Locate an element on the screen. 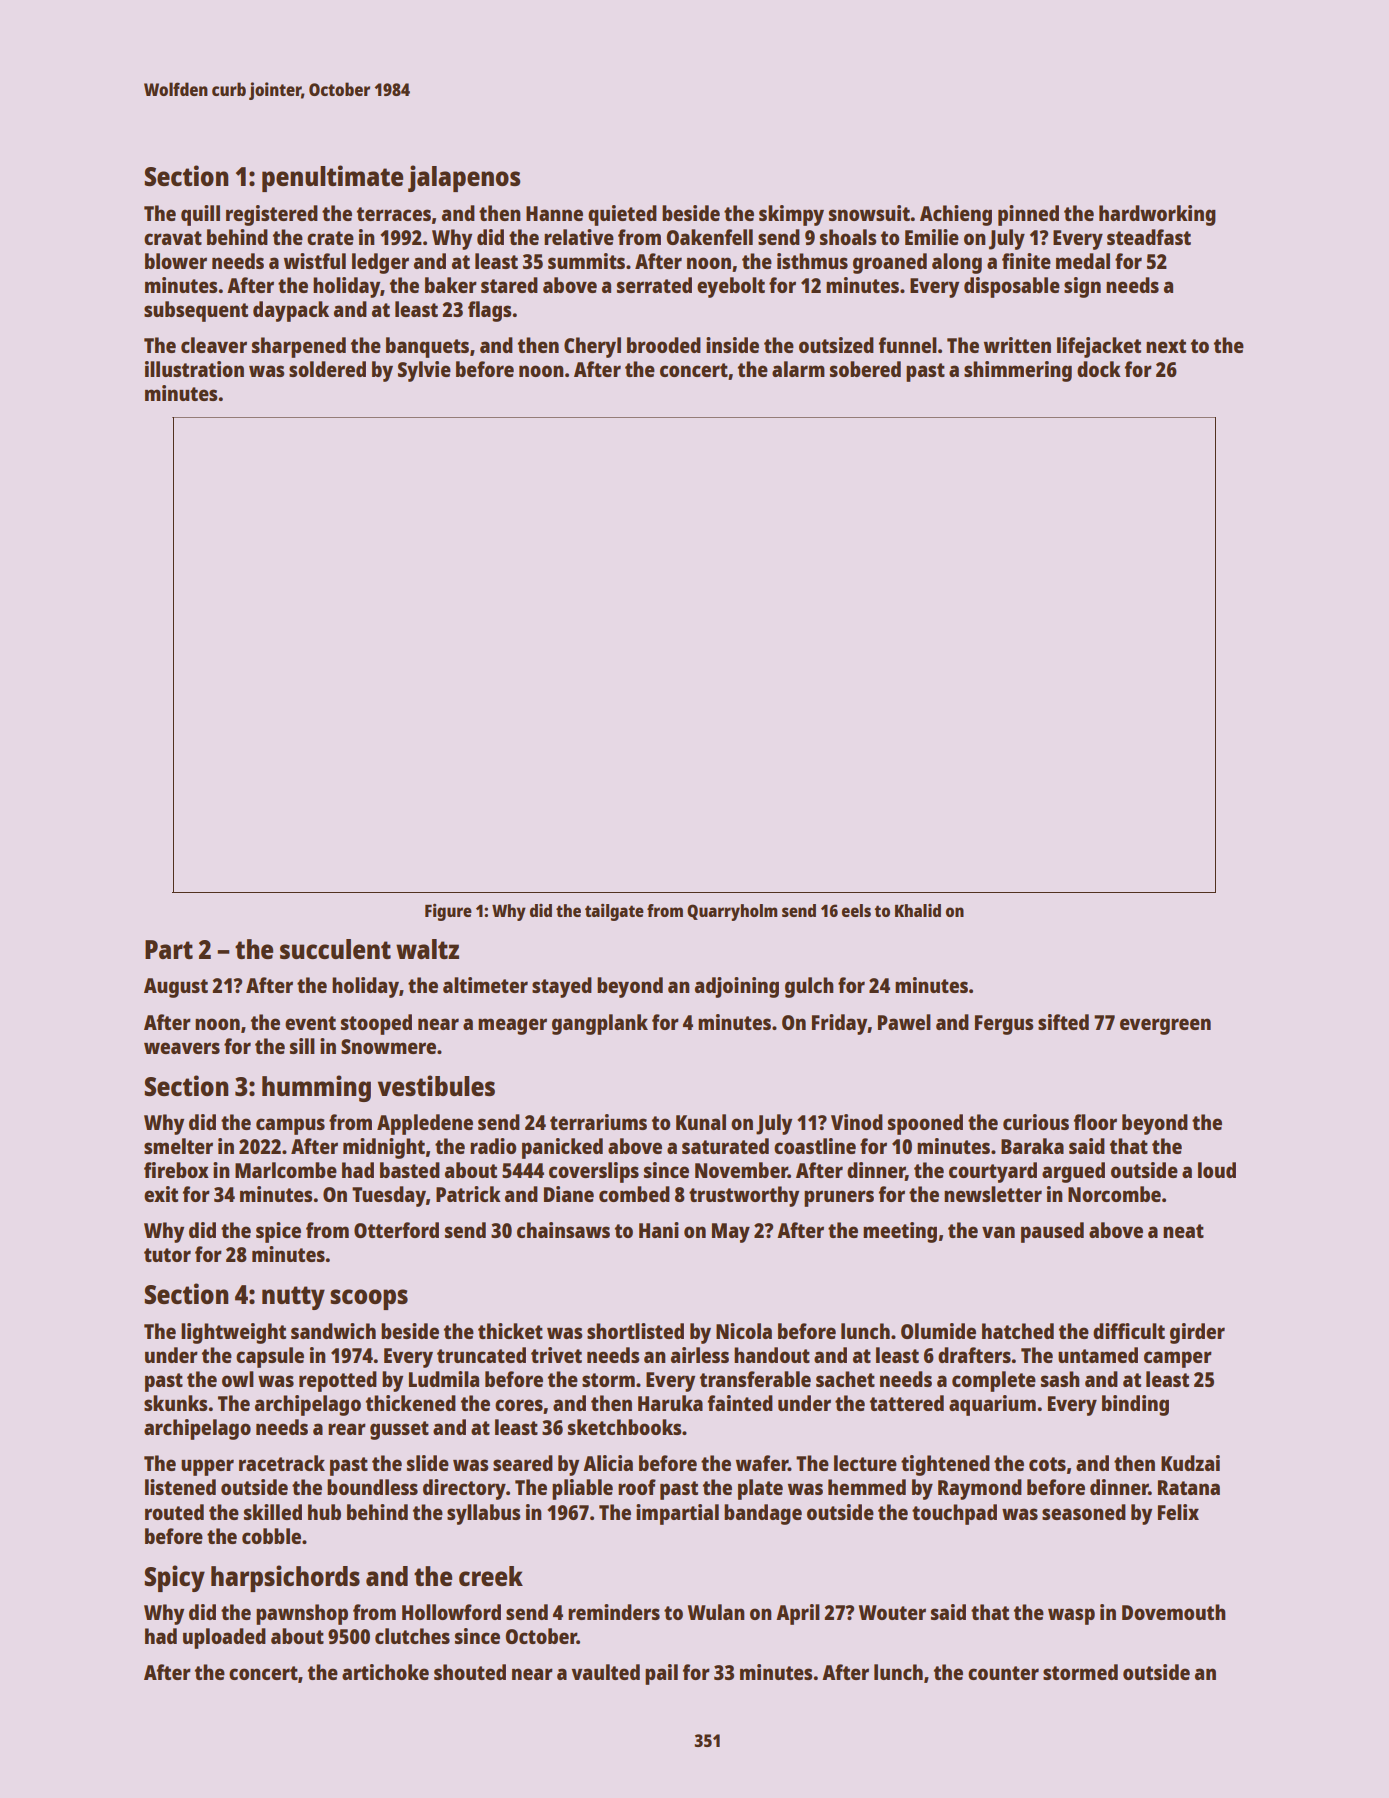  coverslips is located at coordinates (594, 1172).
